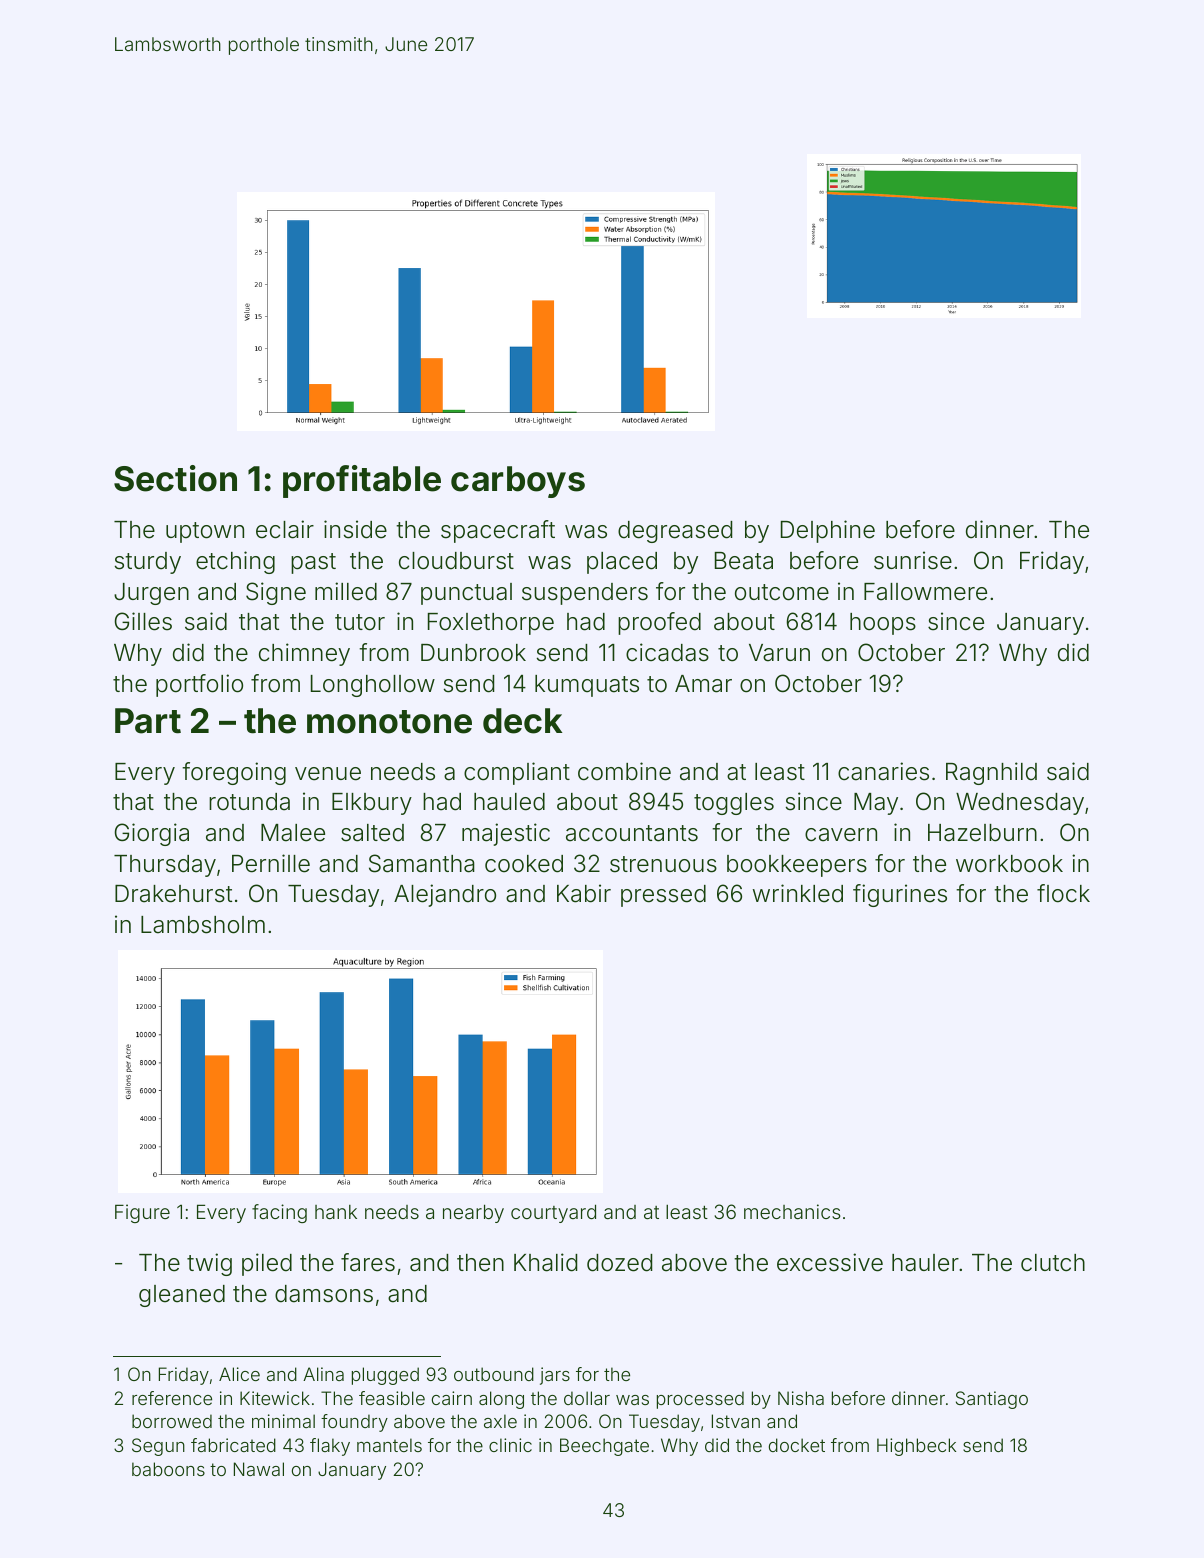 The width and height of the document is (1204, 1558). What do you see at coordinates (555, 1376) in the document?
I see `jars` at bounding box center [555, 1376].
